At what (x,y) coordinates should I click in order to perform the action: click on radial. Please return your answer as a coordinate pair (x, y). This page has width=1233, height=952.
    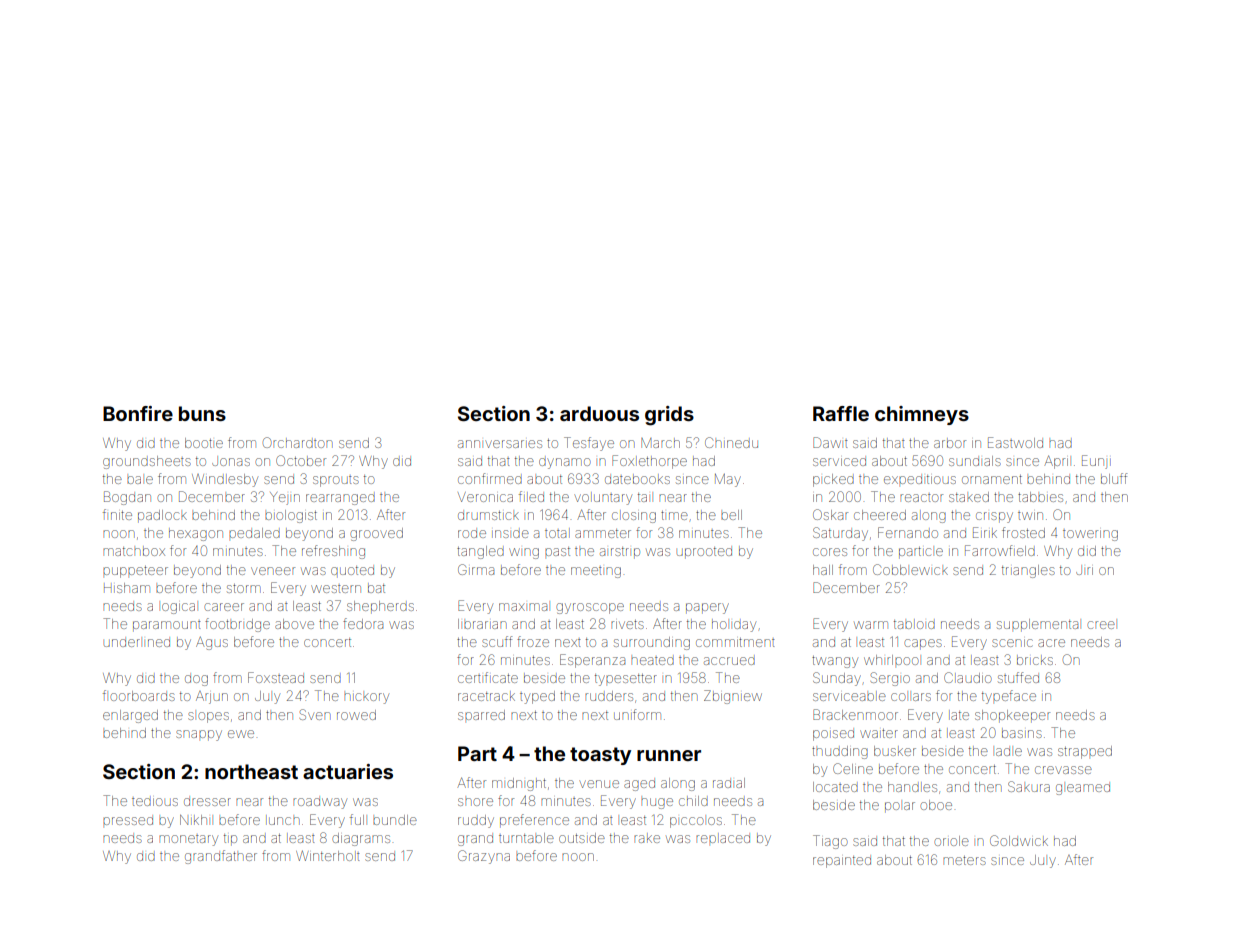
    Looking at the image, I should click on (729, 783).
